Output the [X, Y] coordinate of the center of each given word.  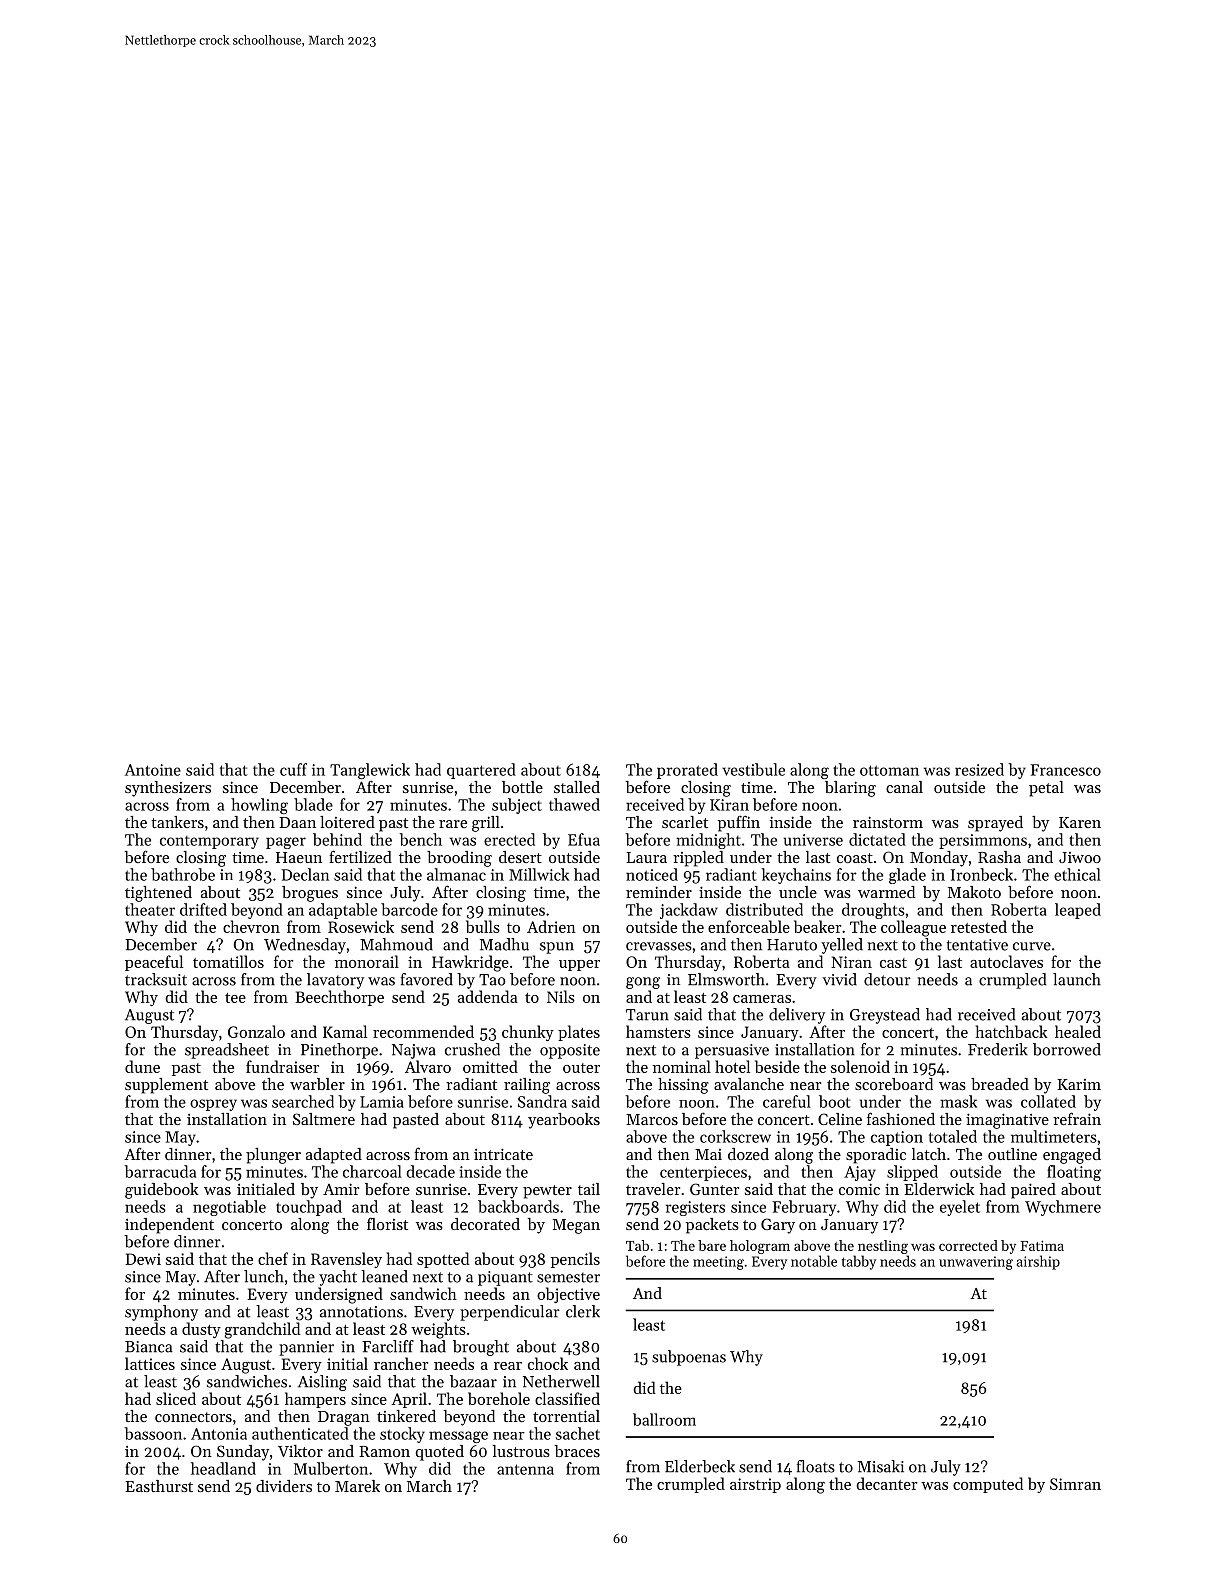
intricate [503, 1154]
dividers [284, 1486]
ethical [1077, 874]
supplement [166, 1086]
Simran [1075, 1484]
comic [859, 1189]
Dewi [143, 1259]
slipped [912, 1173]
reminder [659, 892]
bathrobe [183, 874]
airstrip [755, 1485]
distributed [764, 909]
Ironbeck [982, 874]
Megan [576, 1226]
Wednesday [305, 946]
